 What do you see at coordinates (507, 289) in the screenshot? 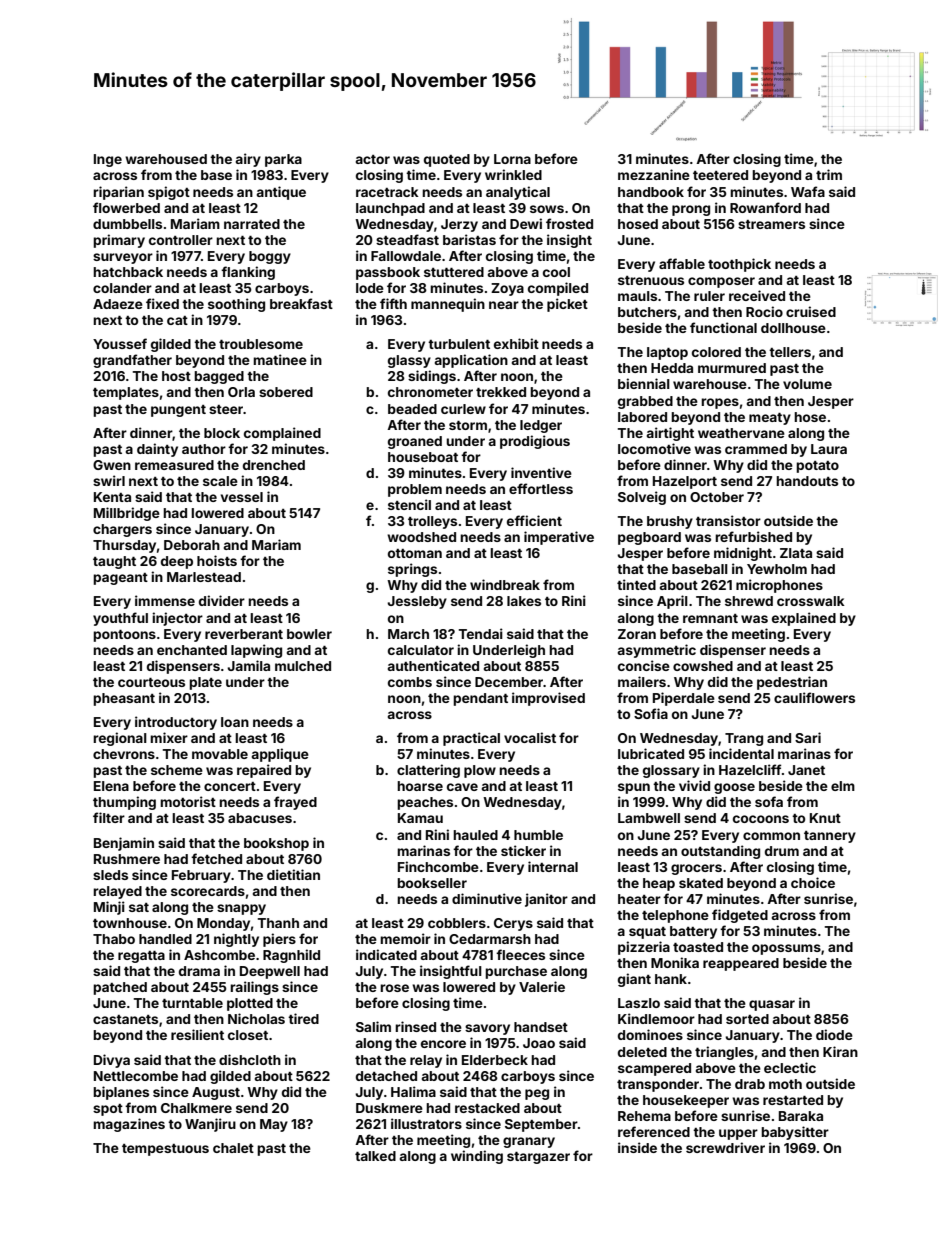
I see `Zoya` at bounding box center [507, 289].
